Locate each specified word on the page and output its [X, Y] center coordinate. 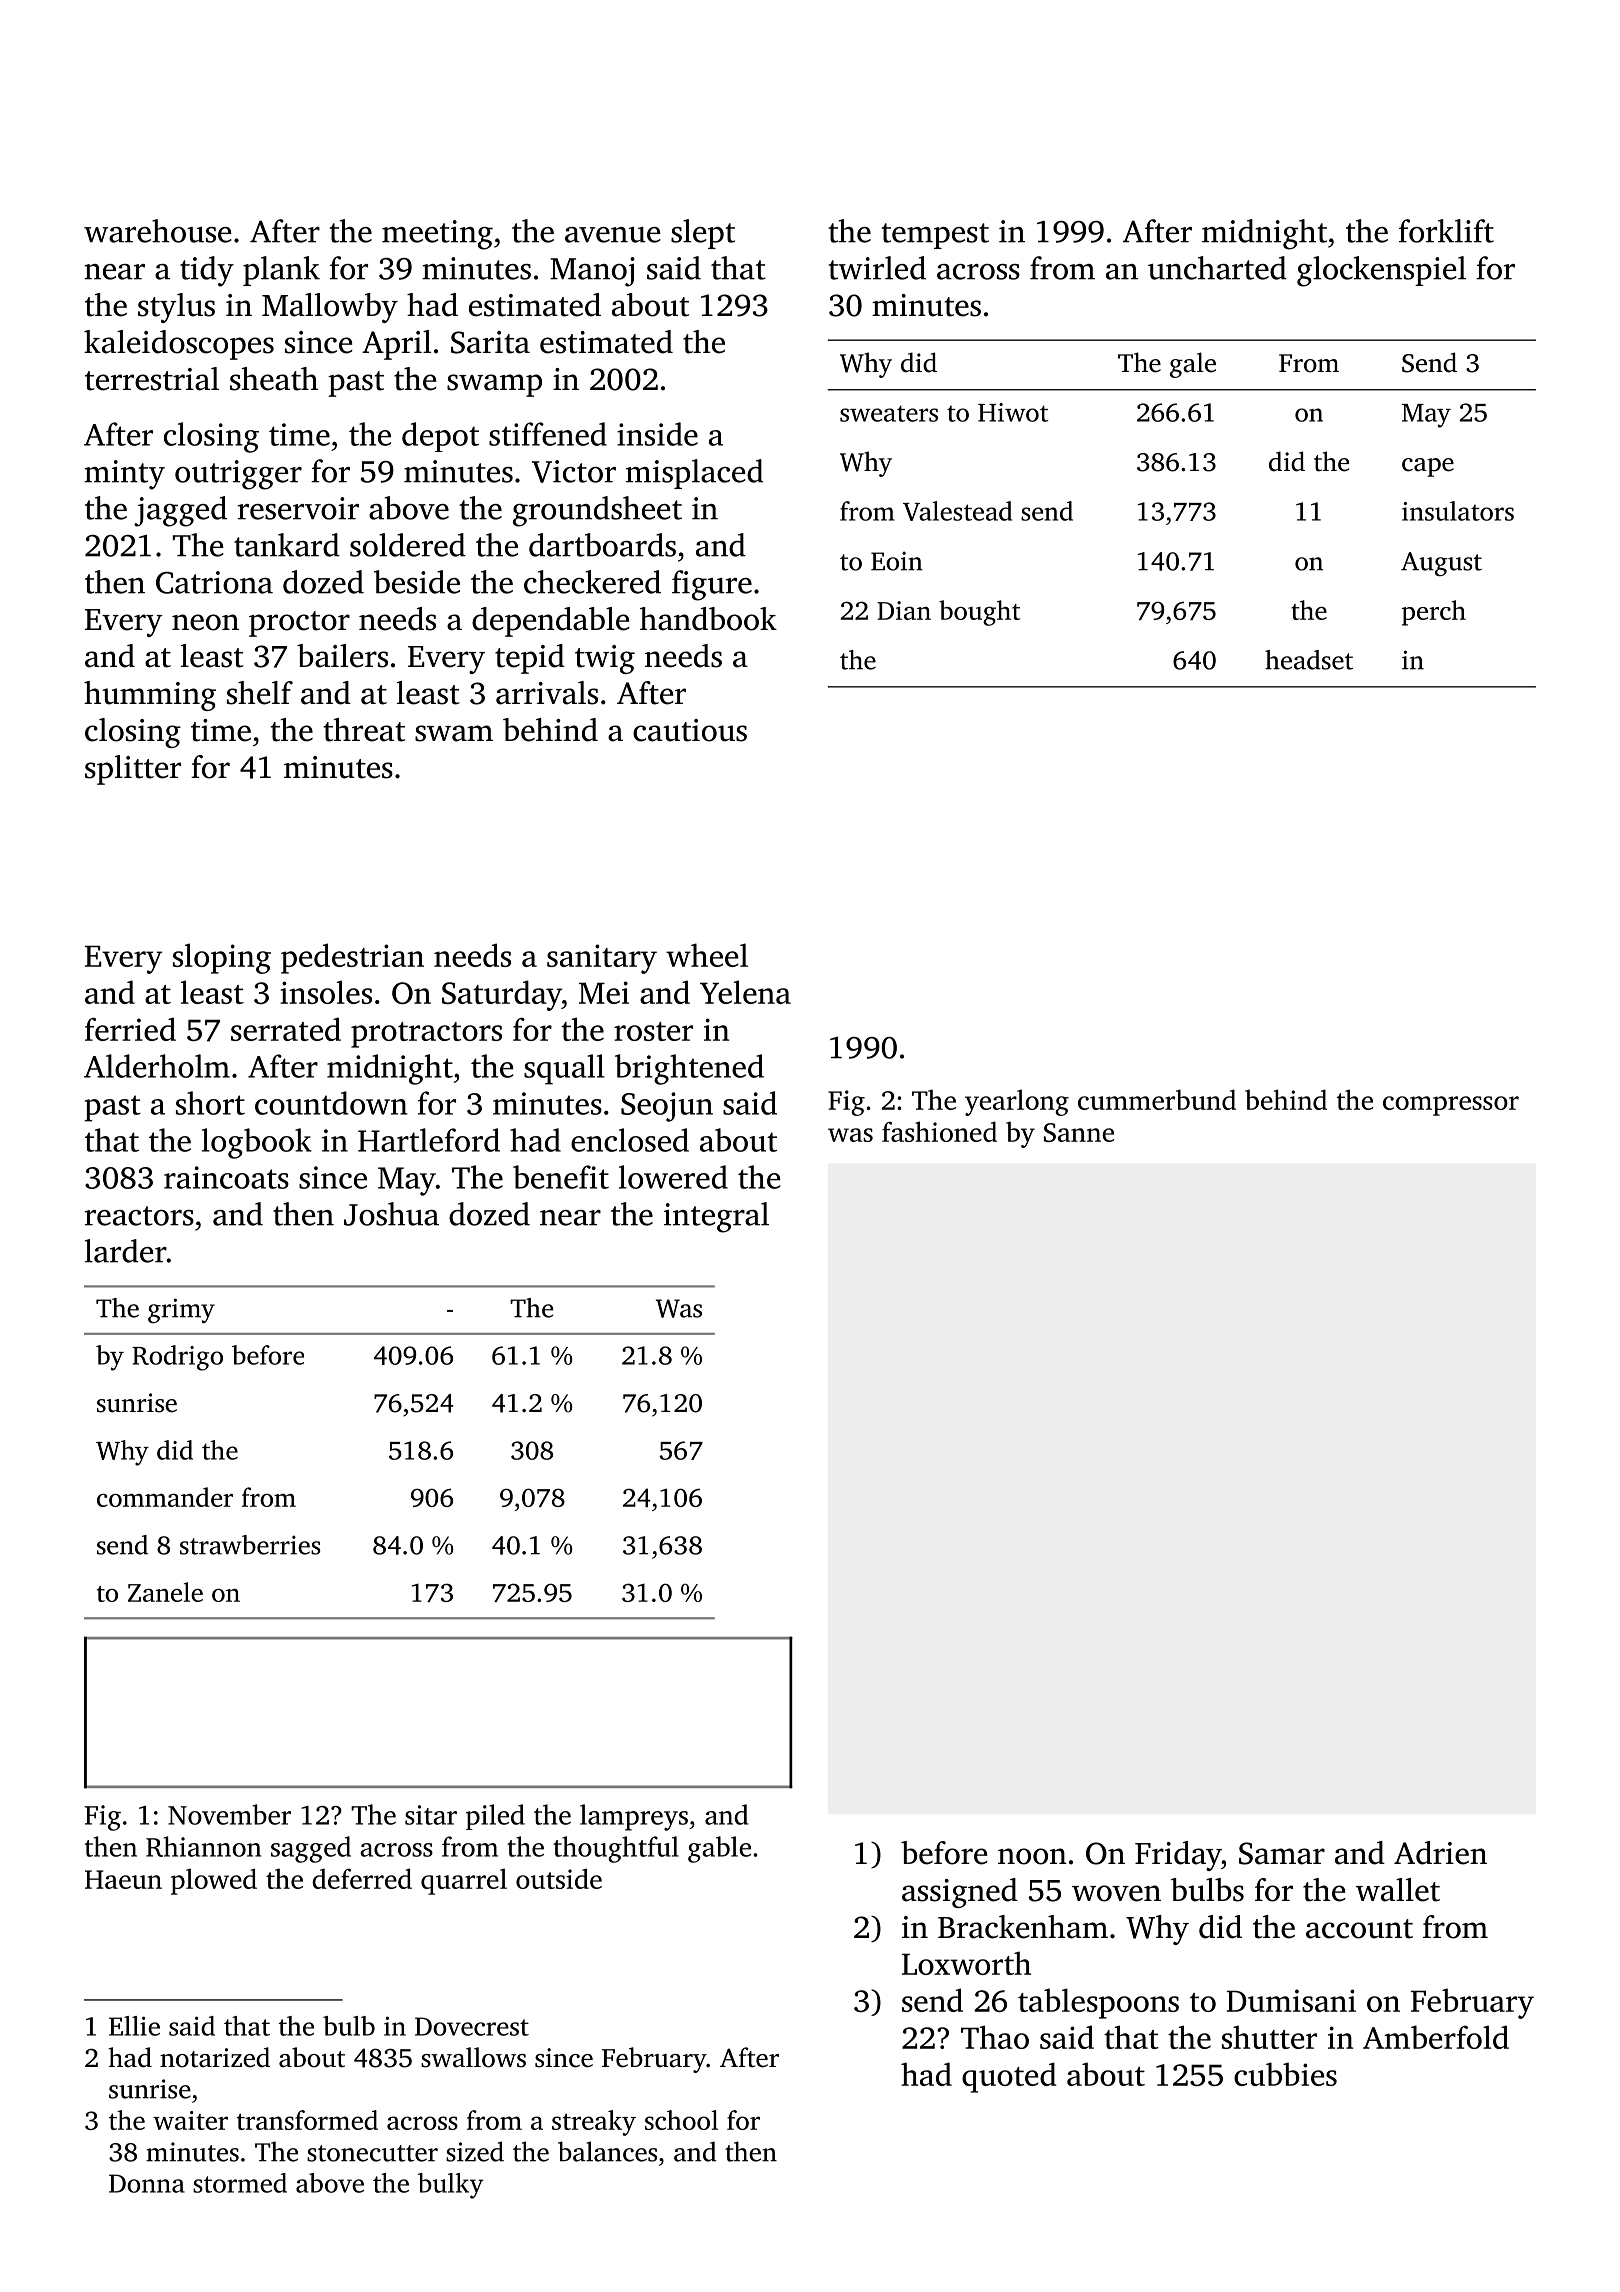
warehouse [158, 231]
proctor [299, 624]
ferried [130, 1029]
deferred [362, 1878]
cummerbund [1157, 1099]
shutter [1269, 2037]
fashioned [939, 1131]
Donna [147, 2183]
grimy [181, 1310]
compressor [1451, 1106]
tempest [935, 236]
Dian [904, 610]
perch [1434, 613]
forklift [1446, 231]
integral [716, 1217]
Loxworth [966, 1963]
